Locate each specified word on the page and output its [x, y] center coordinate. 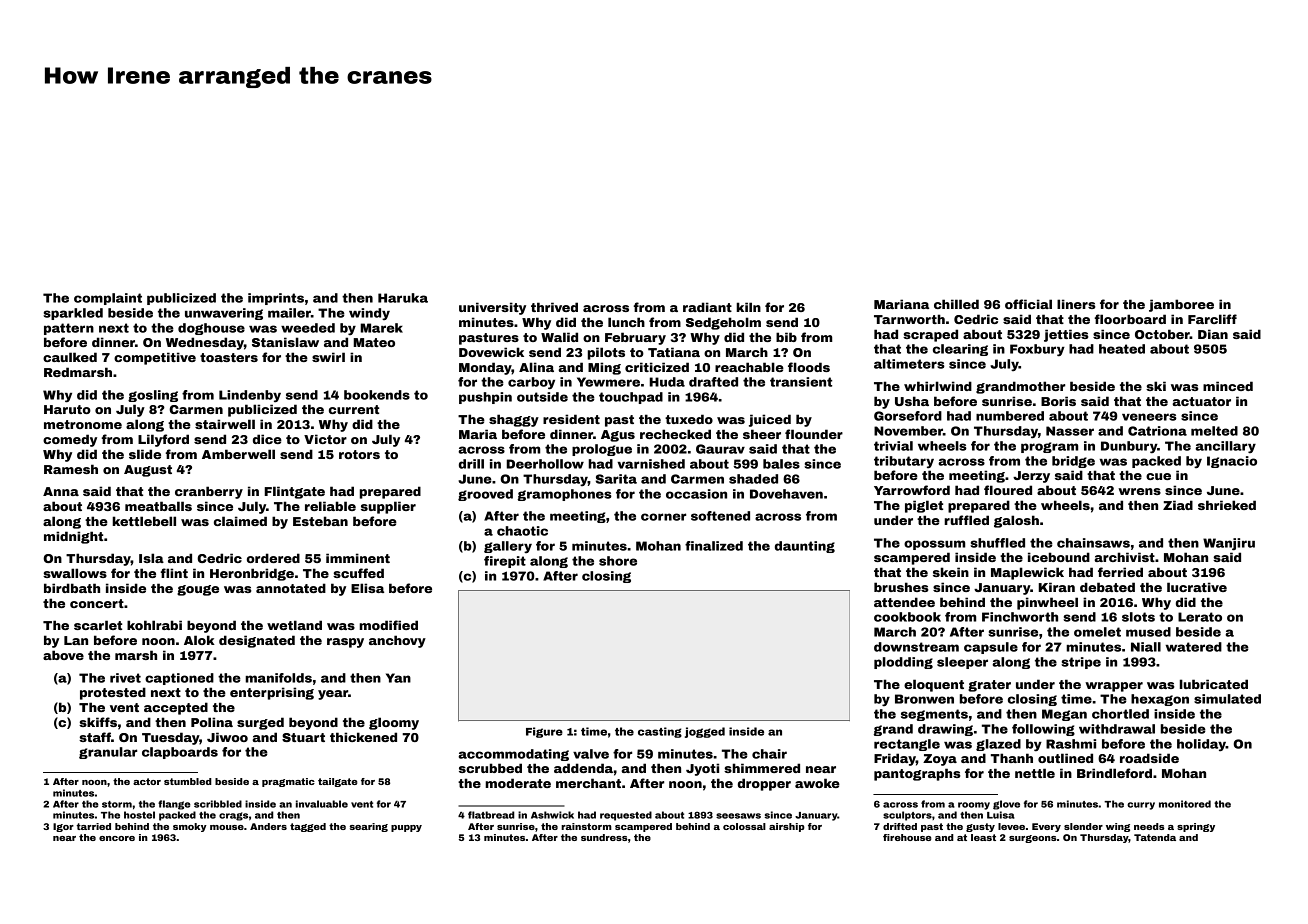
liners [1076, 304]
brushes [901, 587]
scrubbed [490, 768]
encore [117, 838]
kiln [748, 307]
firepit [505, 562]
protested [113, 693]
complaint [108, 299]
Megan [1064, 715]
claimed [240, 521]
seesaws [738, 816]
